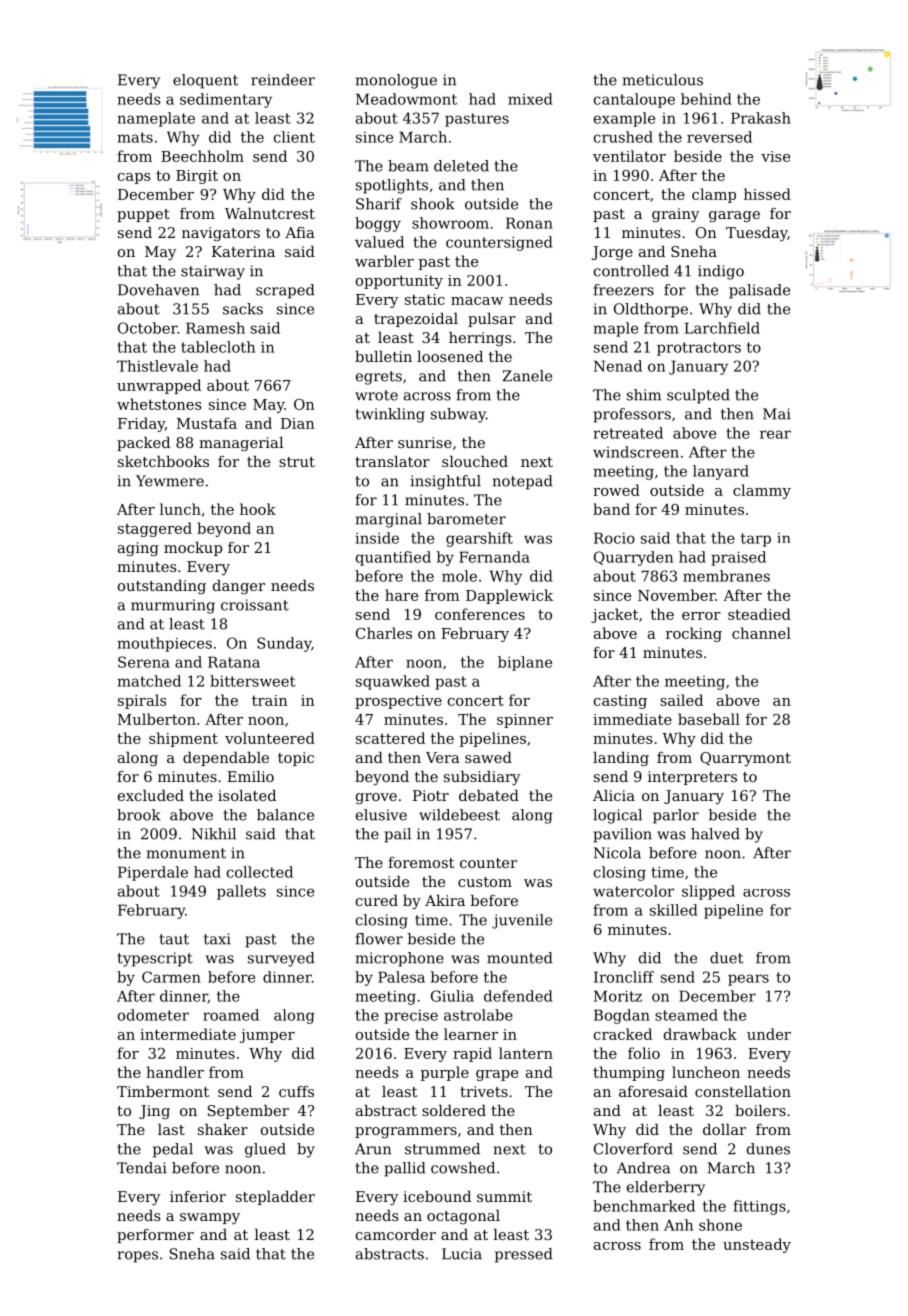 The image size is (908, 1316). What do you see at coordinates (283, 80) in the image?
I see `reindeer` at bounding box center [283, 80].
